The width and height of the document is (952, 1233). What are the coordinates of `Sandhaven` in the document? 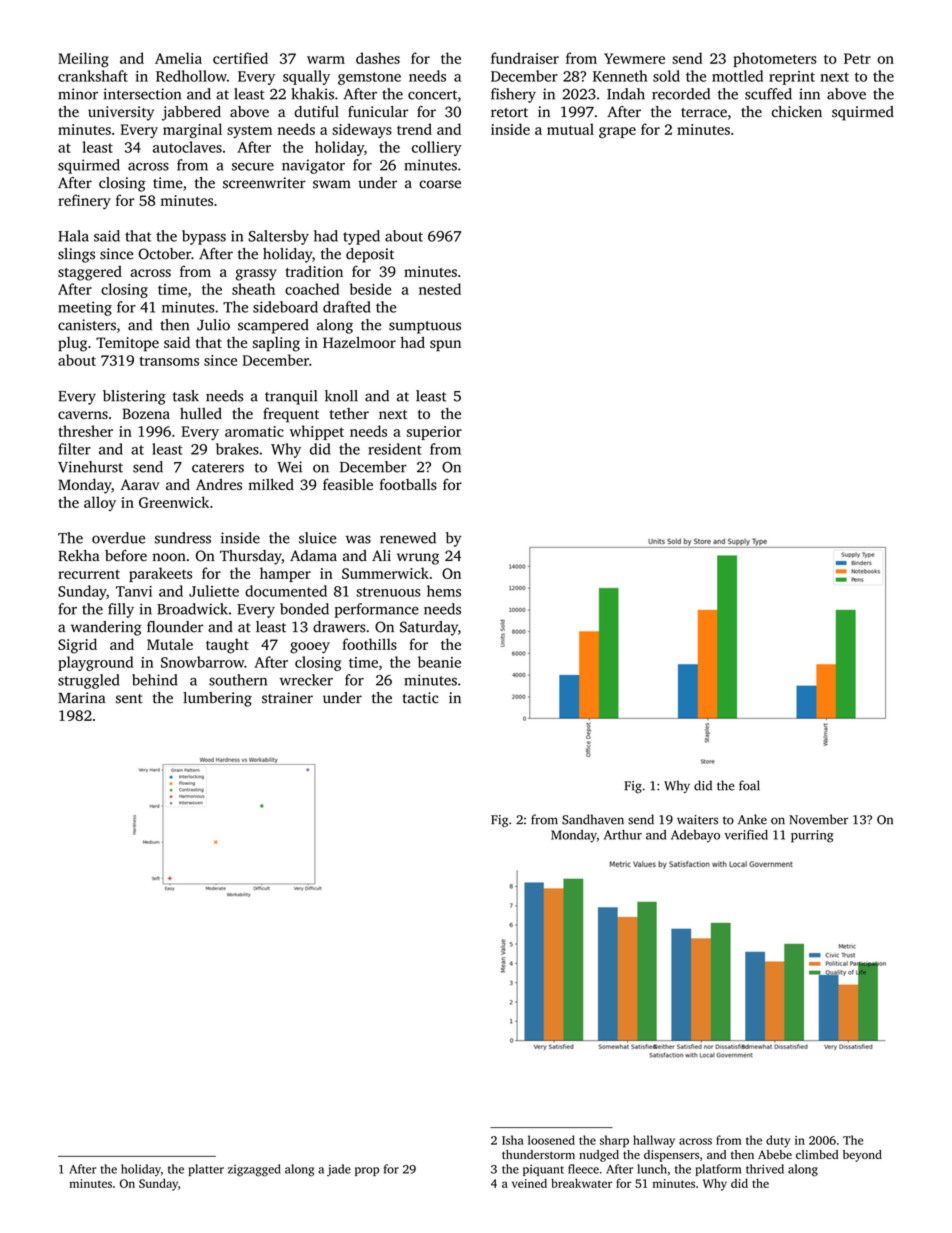 It's located at (593, 819).
